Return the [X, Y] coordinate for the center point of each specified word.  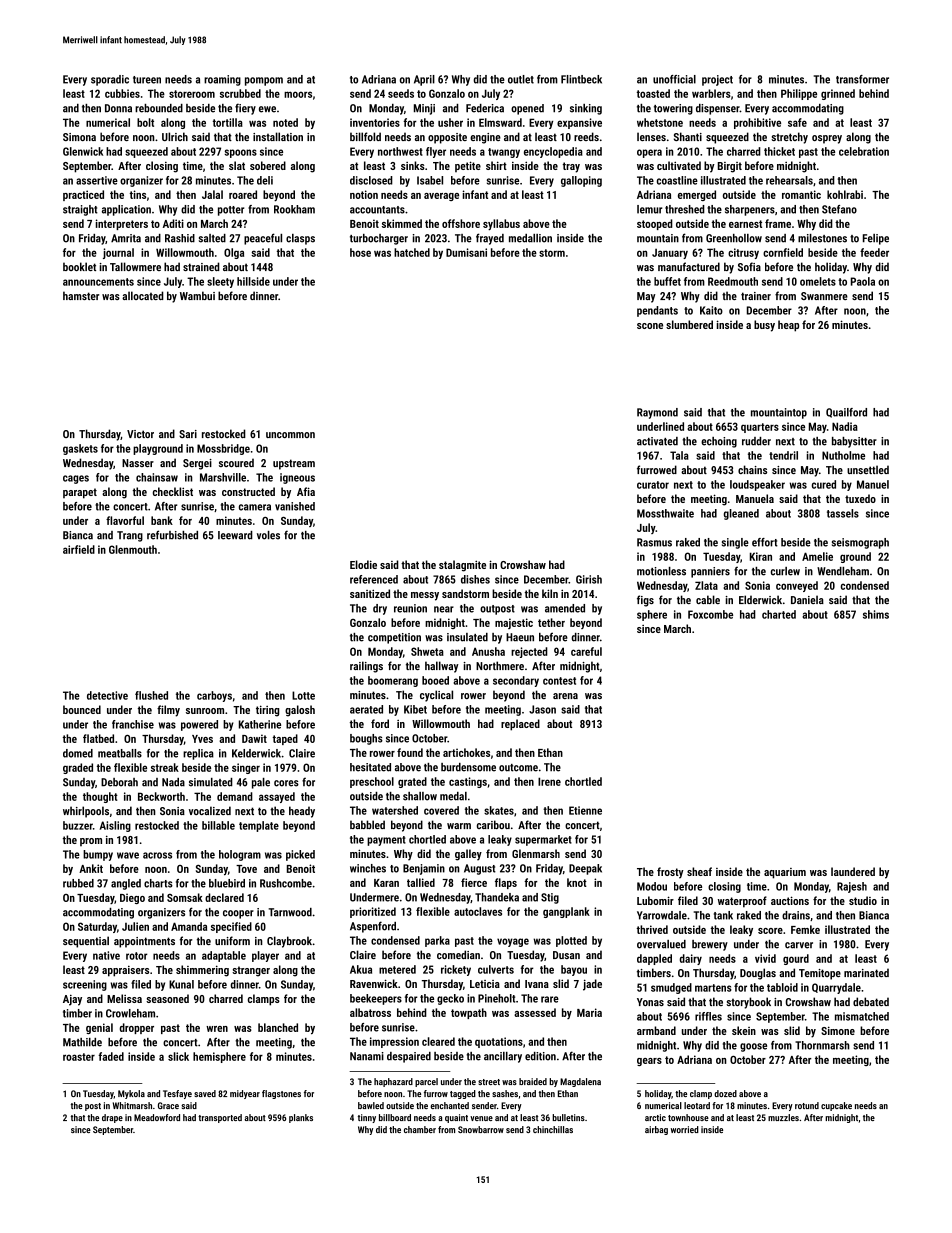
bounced [82, 709]
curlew [785, 571]
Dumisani [466, 252]
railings [366, 667]
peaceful [263, 239]
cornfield [783, 252]
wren [217, 1029]
